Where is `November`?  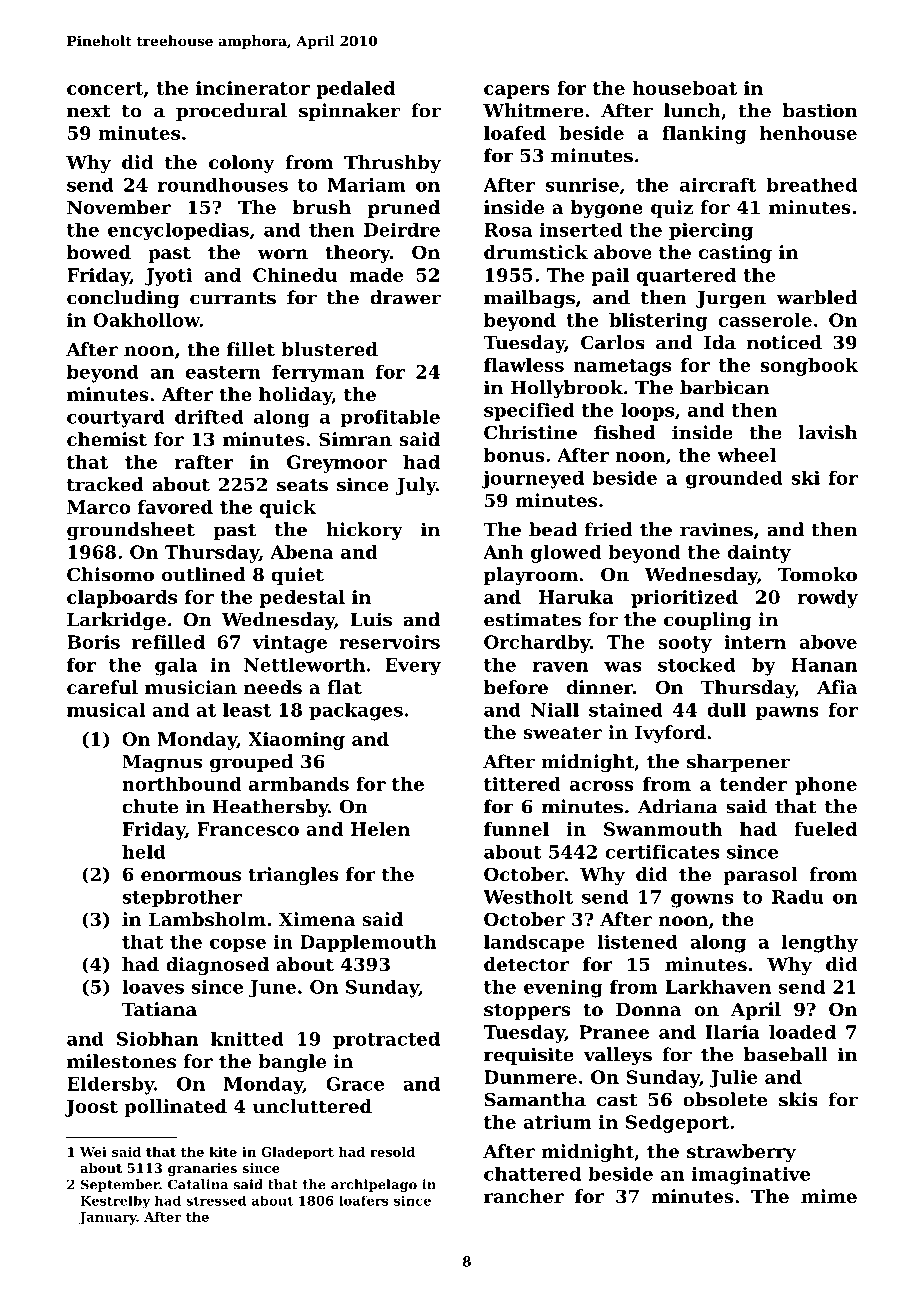
November is located at coordinates (119, 207).
